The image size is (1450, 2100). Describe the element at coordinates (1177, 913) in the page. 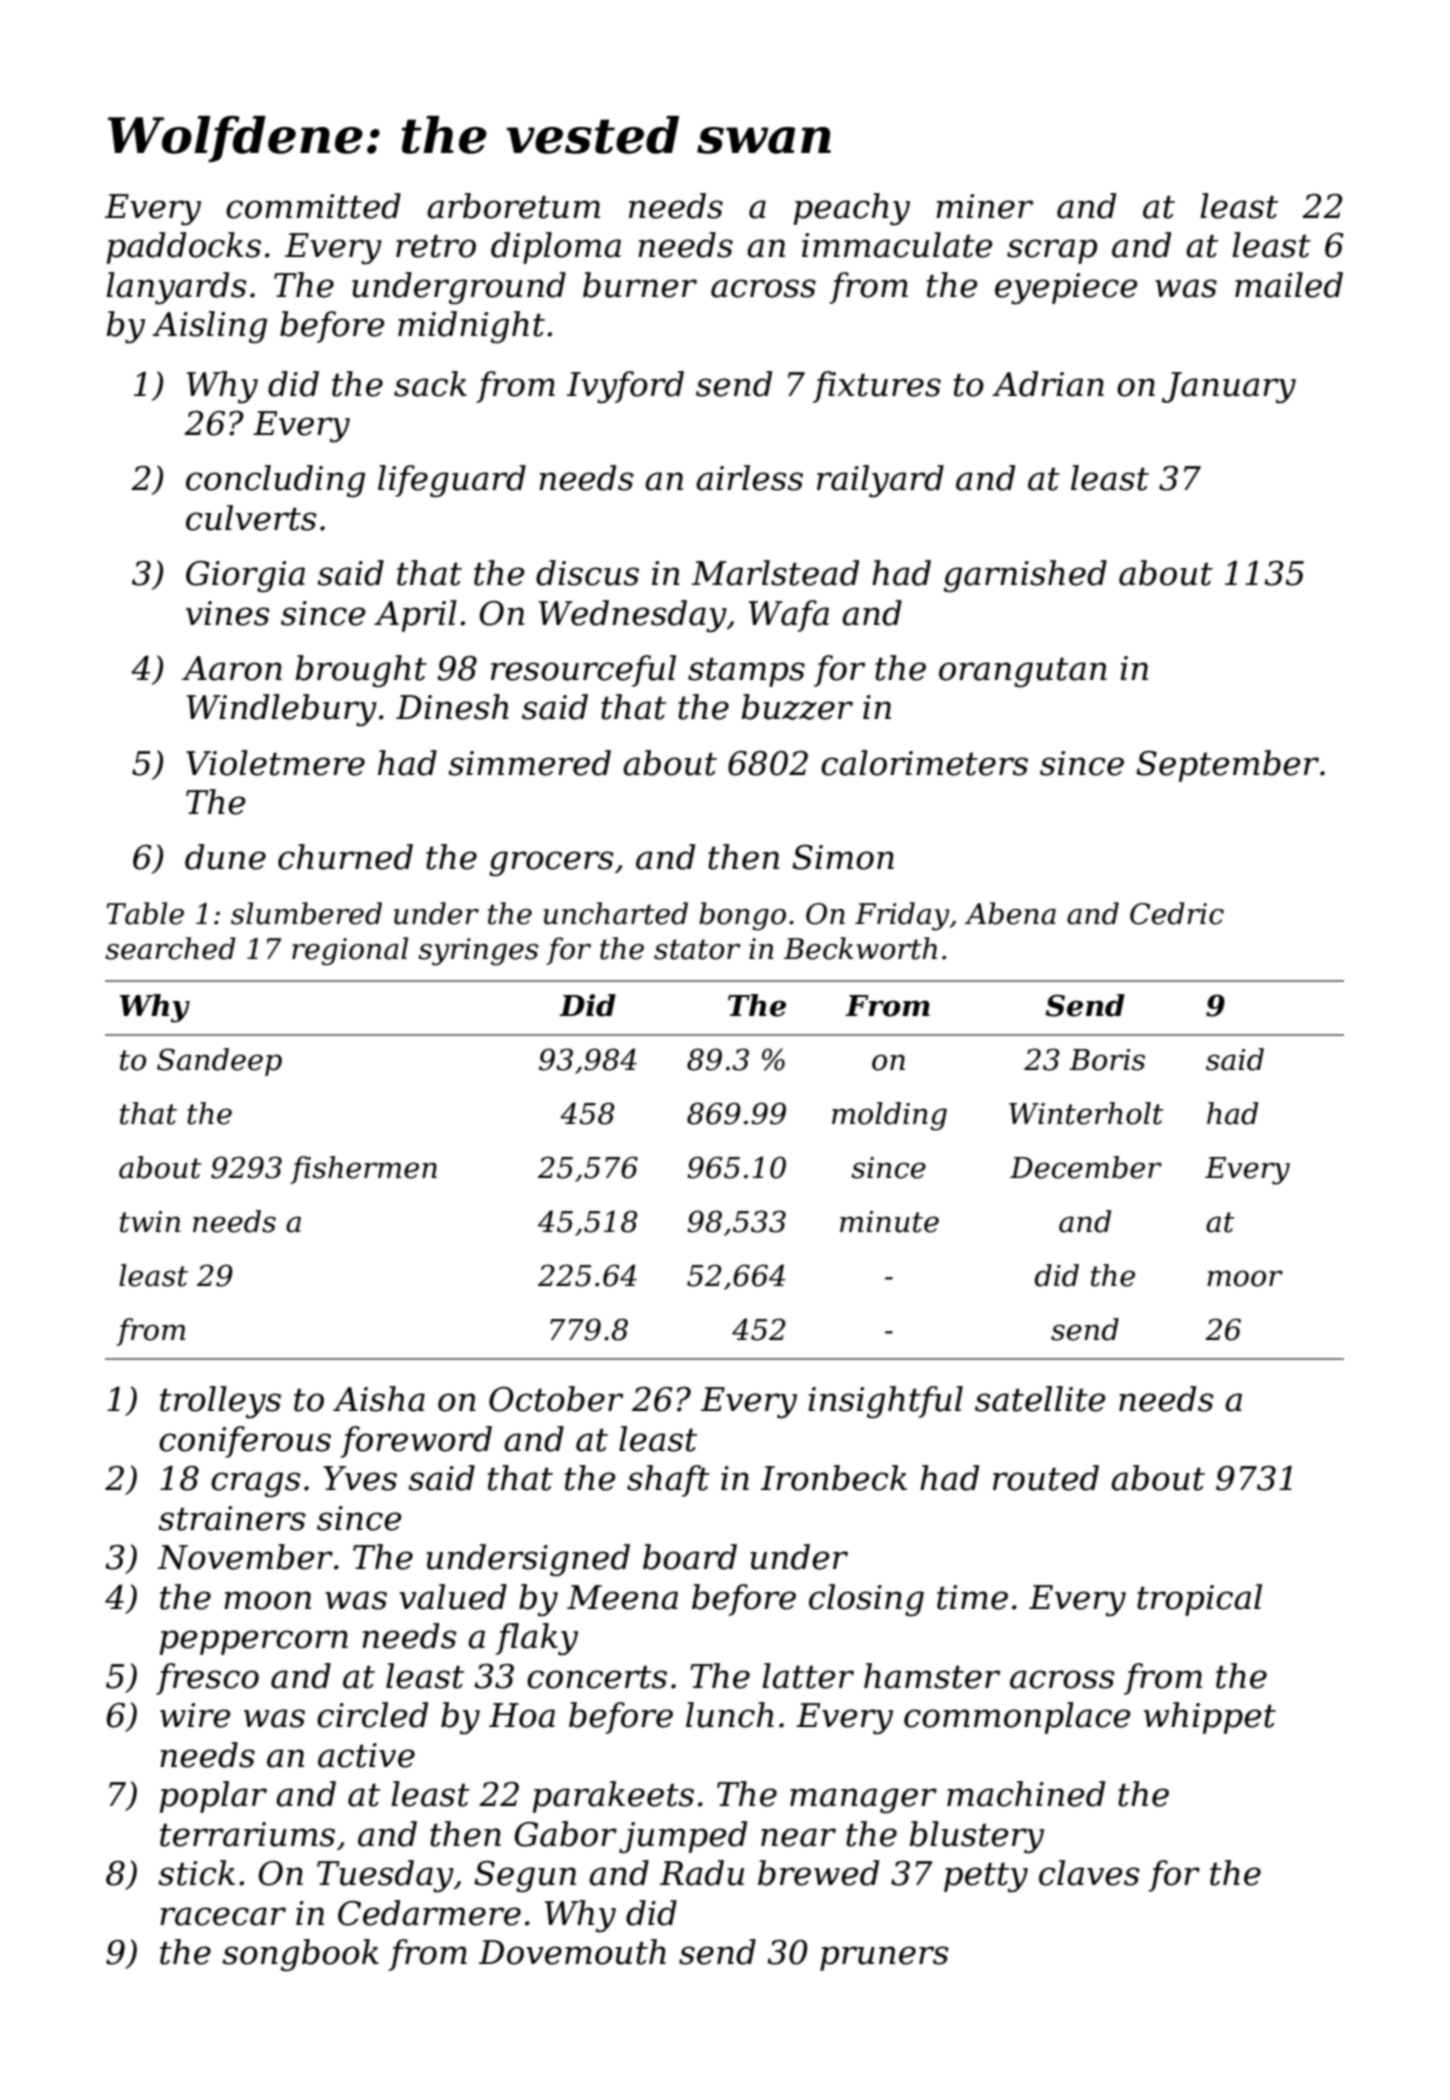

I see `Cedric` at that location.
